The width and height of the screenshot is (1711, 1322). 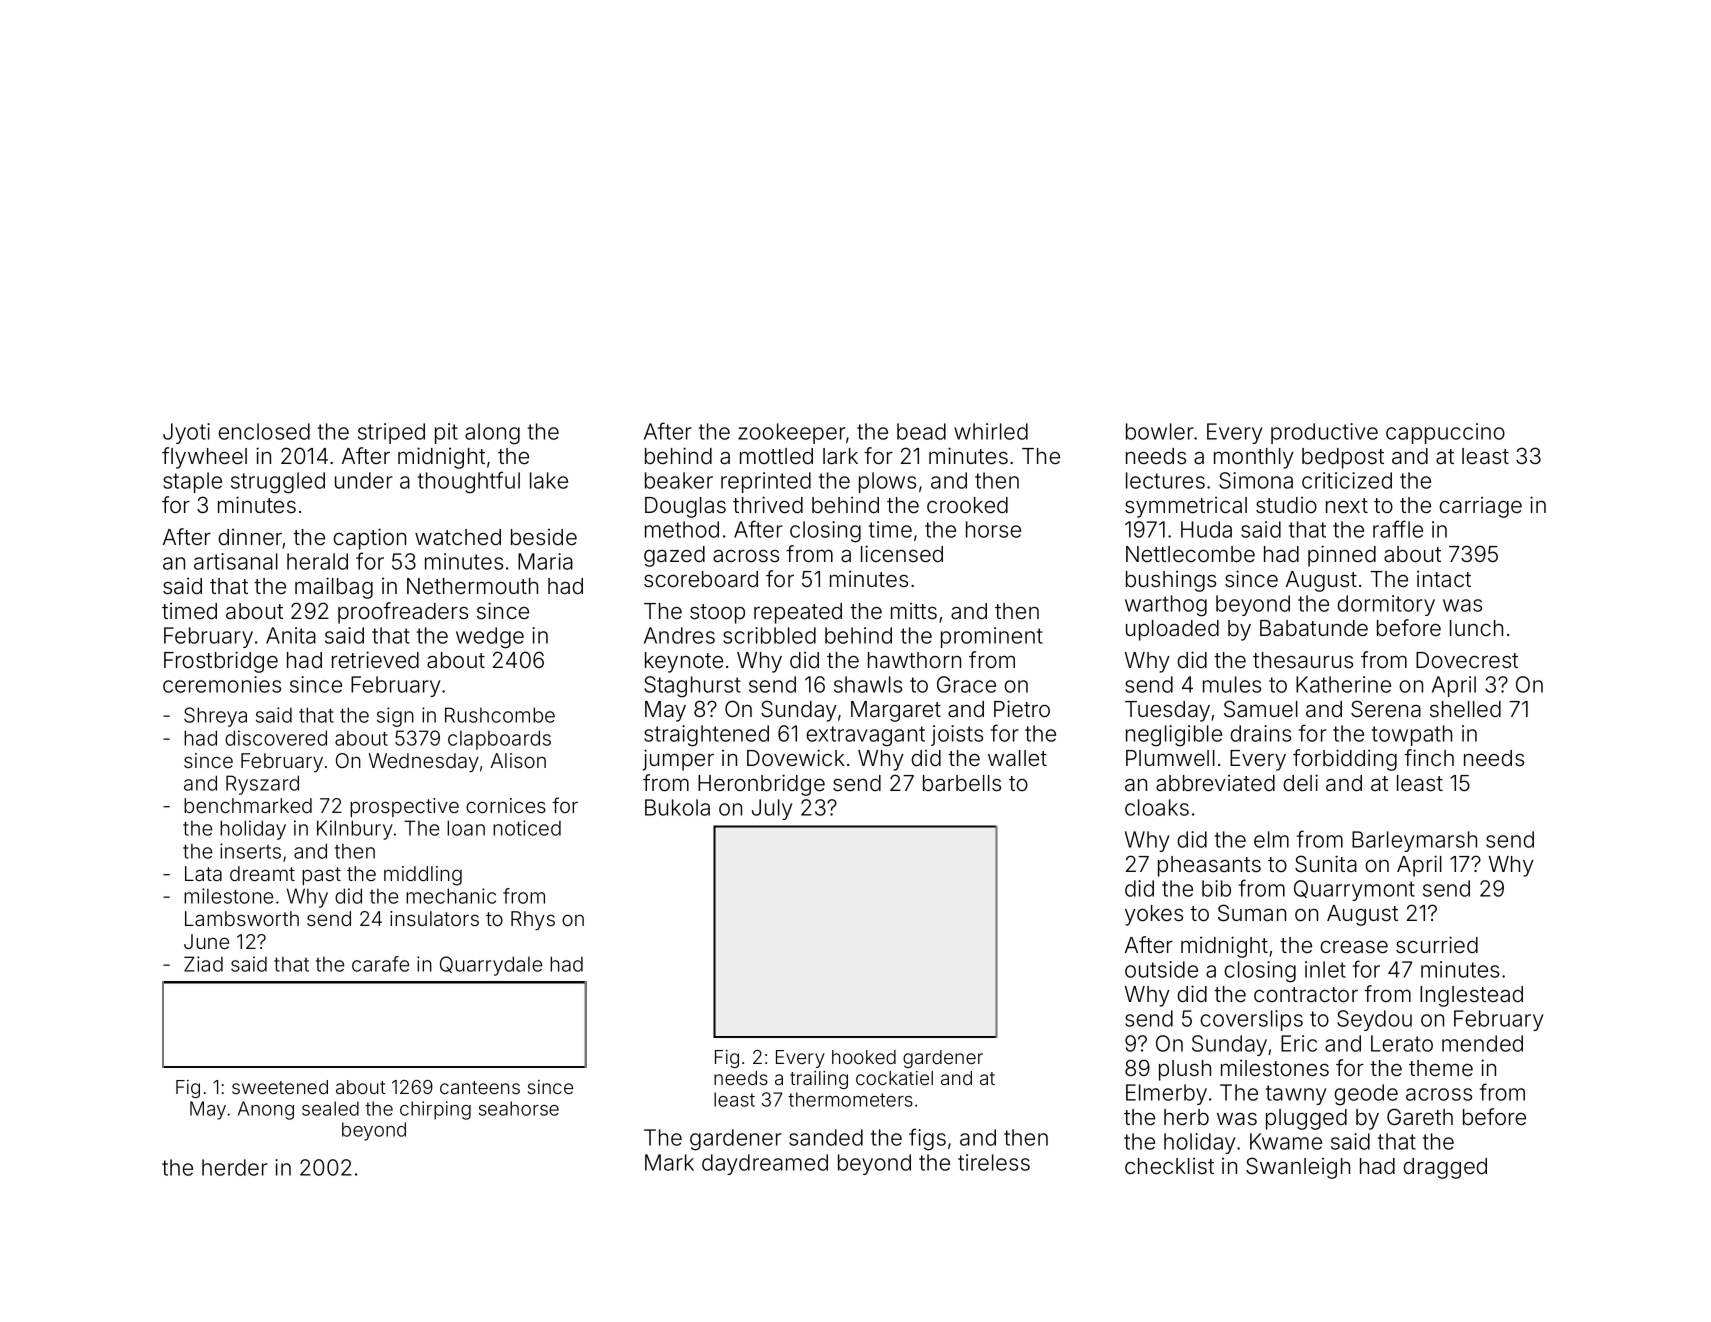 What do you see at coordinates (679, 480) in the screenshot?
I see `beaker` at bounding box center [679, 480].
